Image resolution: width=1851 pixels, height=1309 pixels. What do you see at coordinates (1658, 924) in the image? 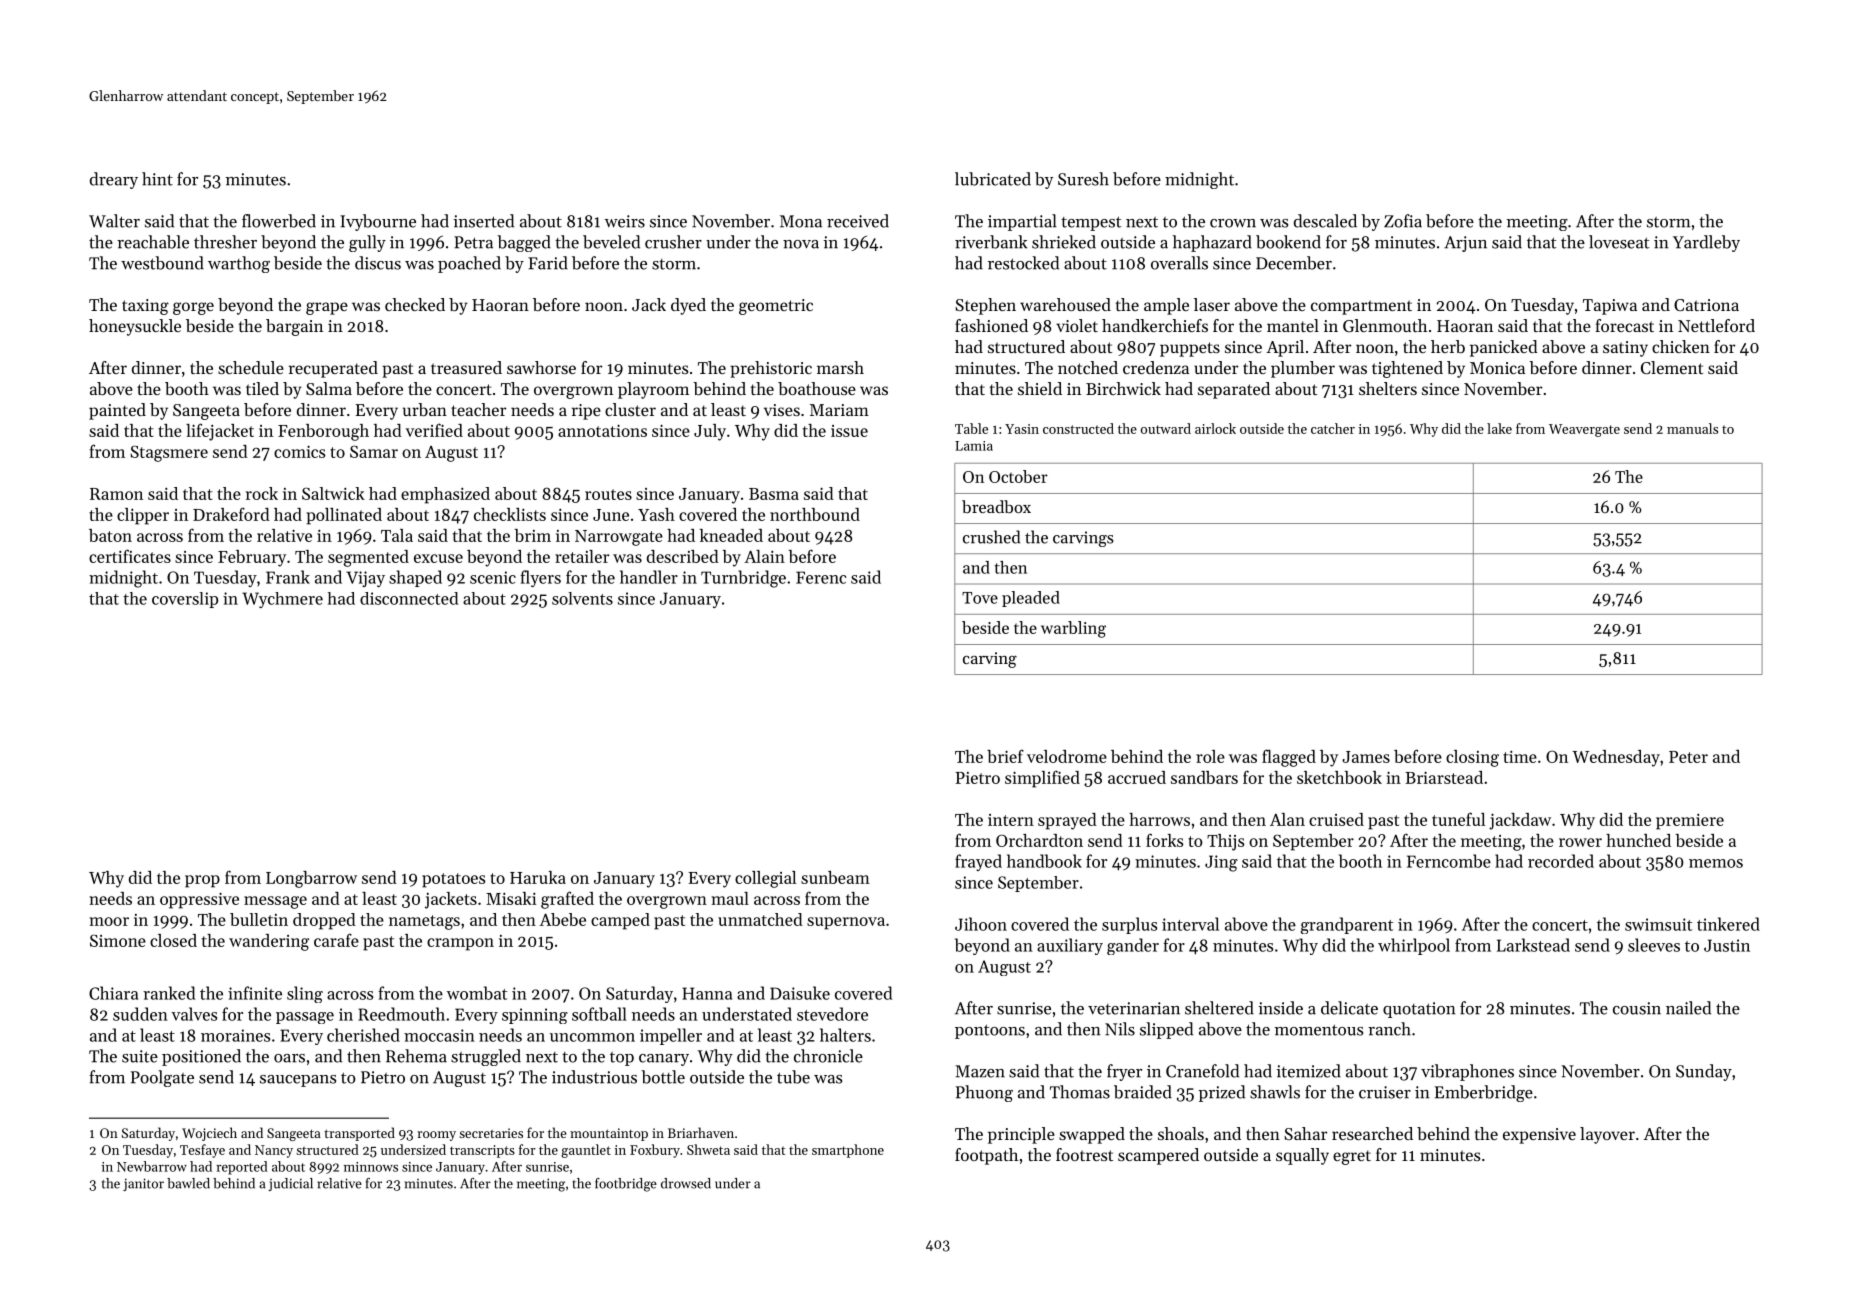
I see `swimsuit` at bounding box center [1658, 924].
